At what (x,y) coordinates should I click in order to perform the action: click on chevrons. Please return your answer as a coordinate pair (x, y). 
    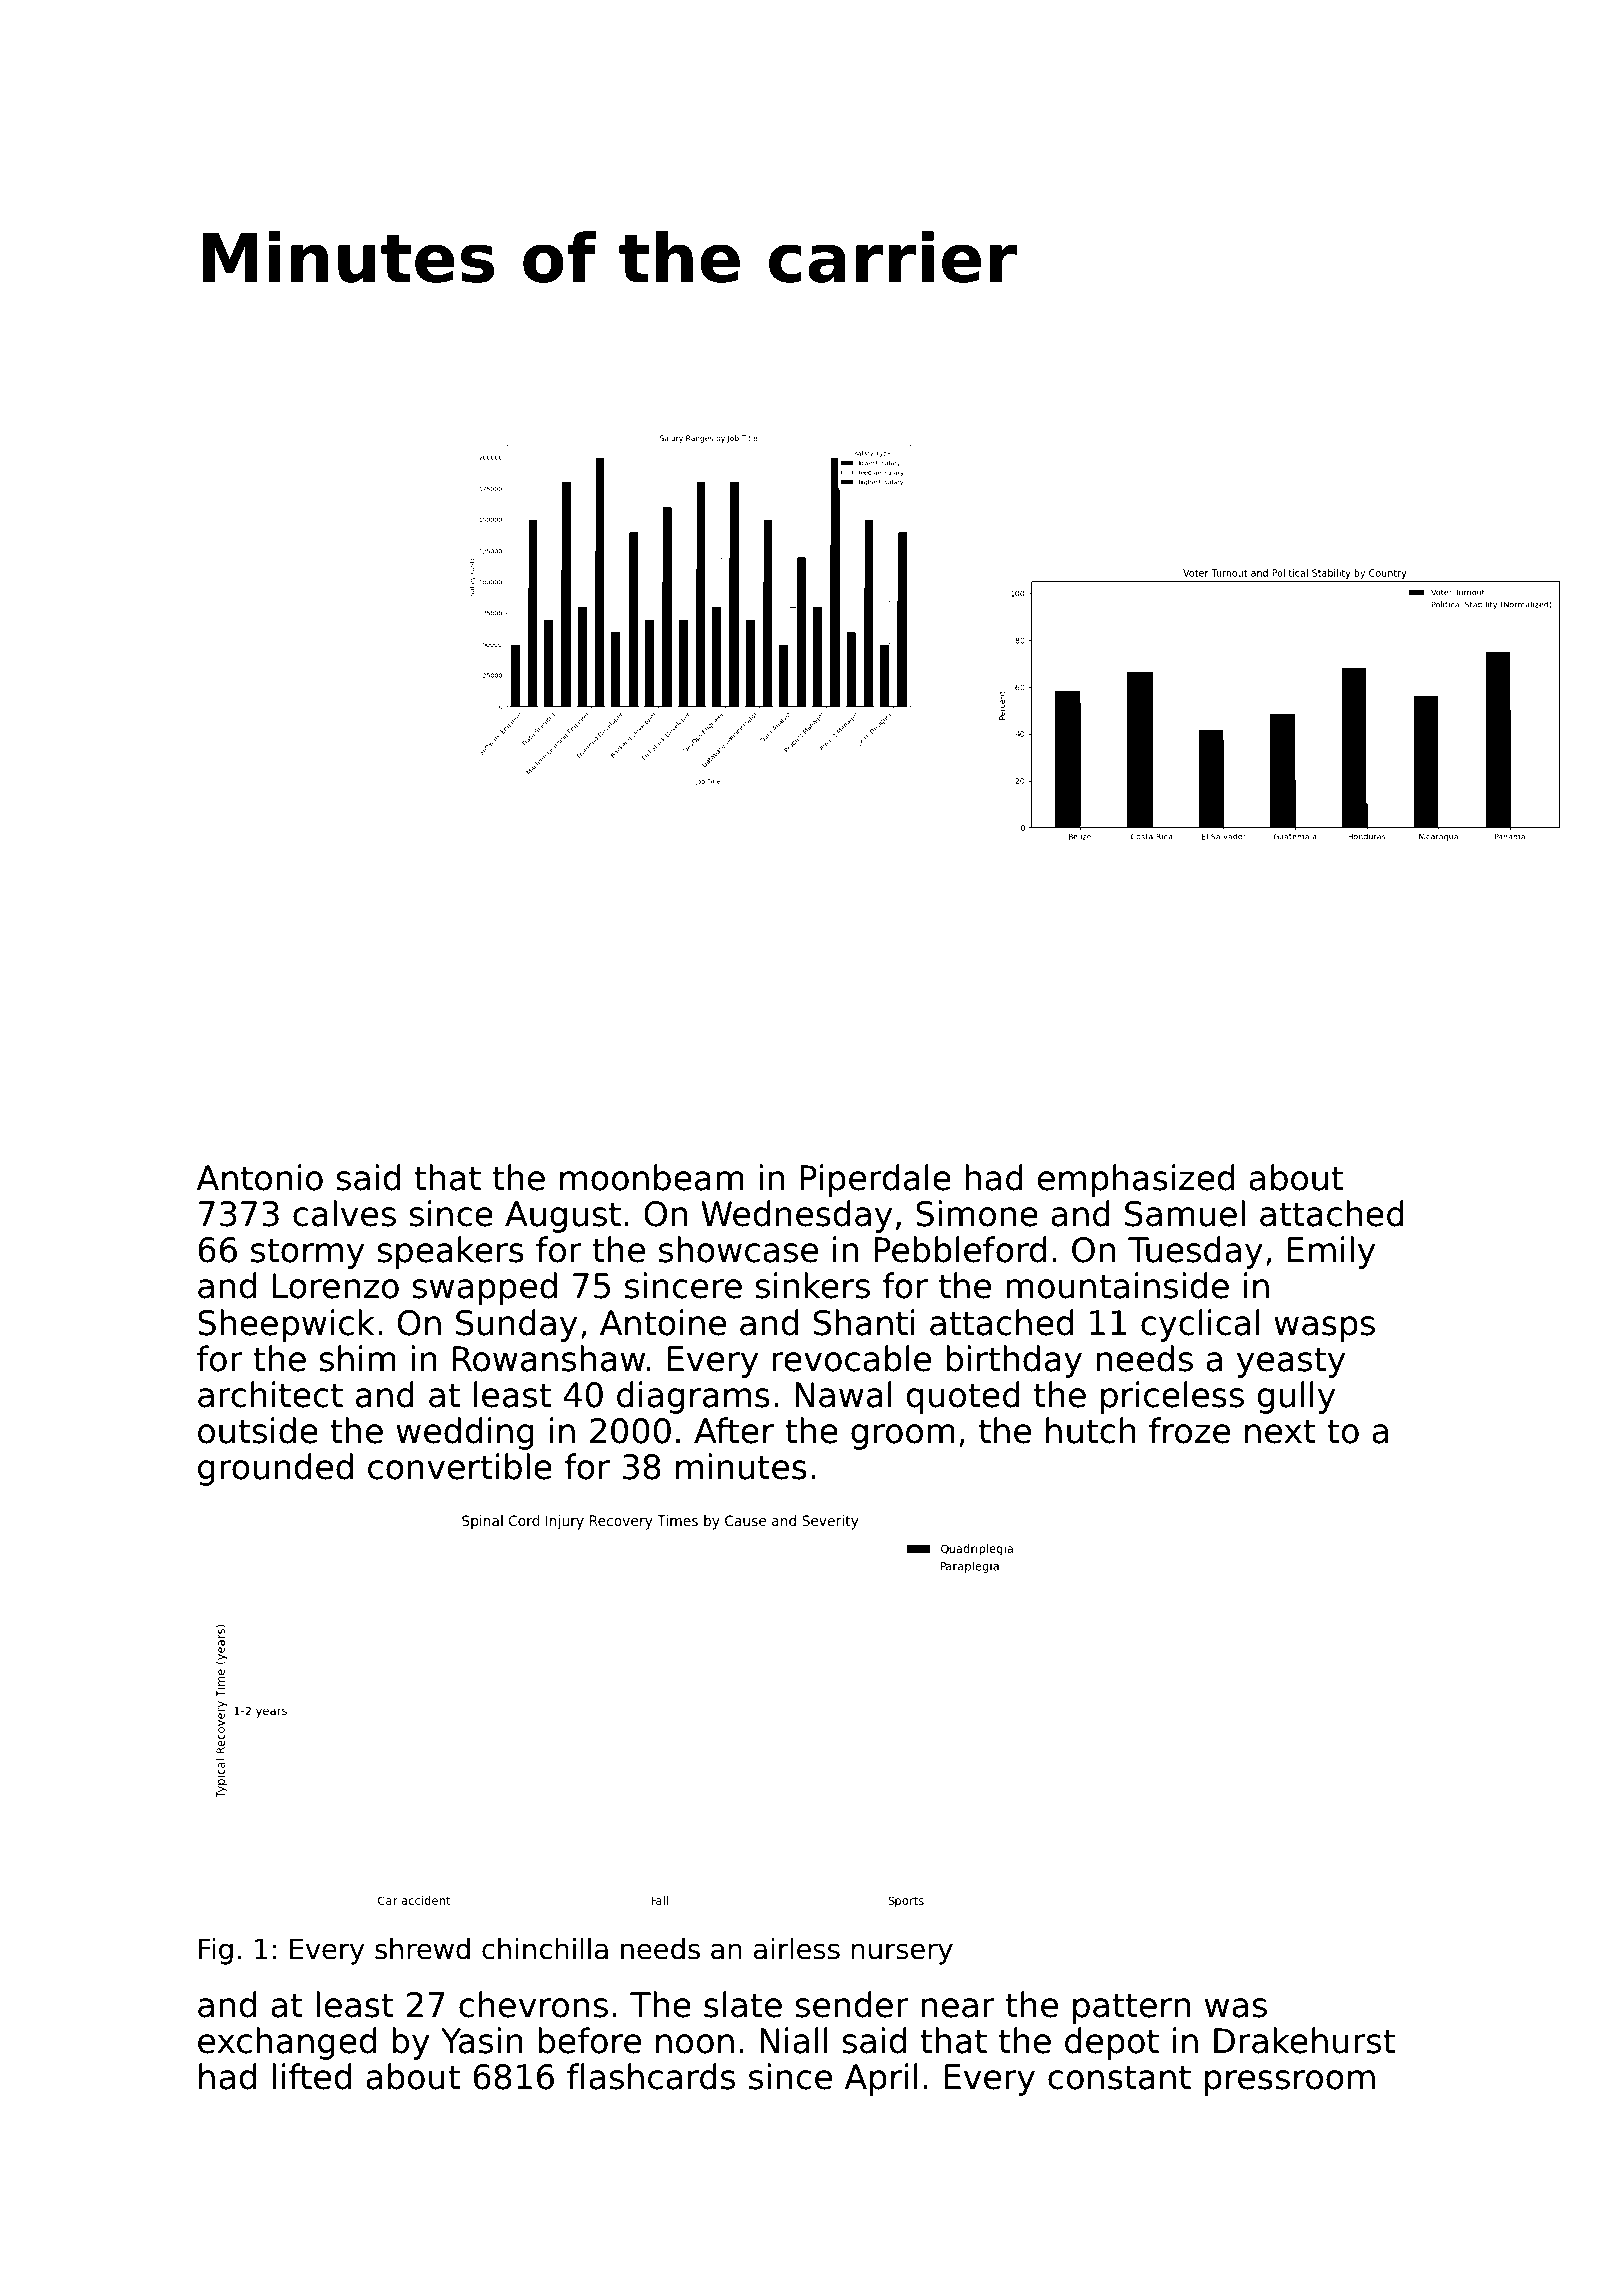
    Looking at the image, I should click on (533, 2004).
